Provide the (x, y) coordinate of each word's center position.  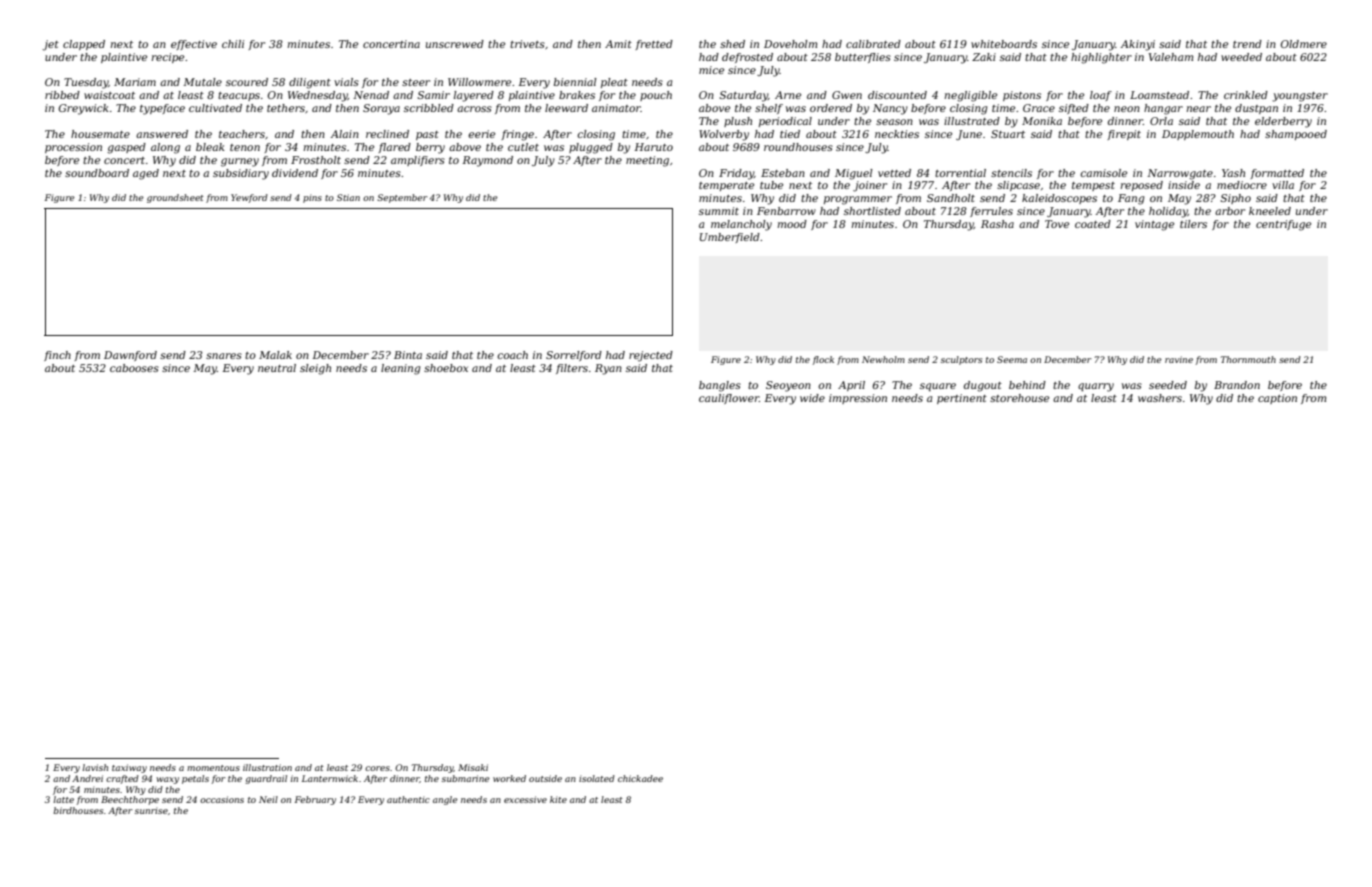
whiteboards (1004, 44)
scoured (247, 82)
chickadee (640, 778)
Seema (1012, 359)
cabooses (134, 368)
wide (812, 398)
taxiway (129, 768)
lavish (95, 767)
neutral (277, 368)
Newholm (883, 359)
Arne (788, 95)
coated (1093, 224)
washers (1160, 398)
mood (792, 224)
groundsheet (175, 198)
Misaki (473, 767)
